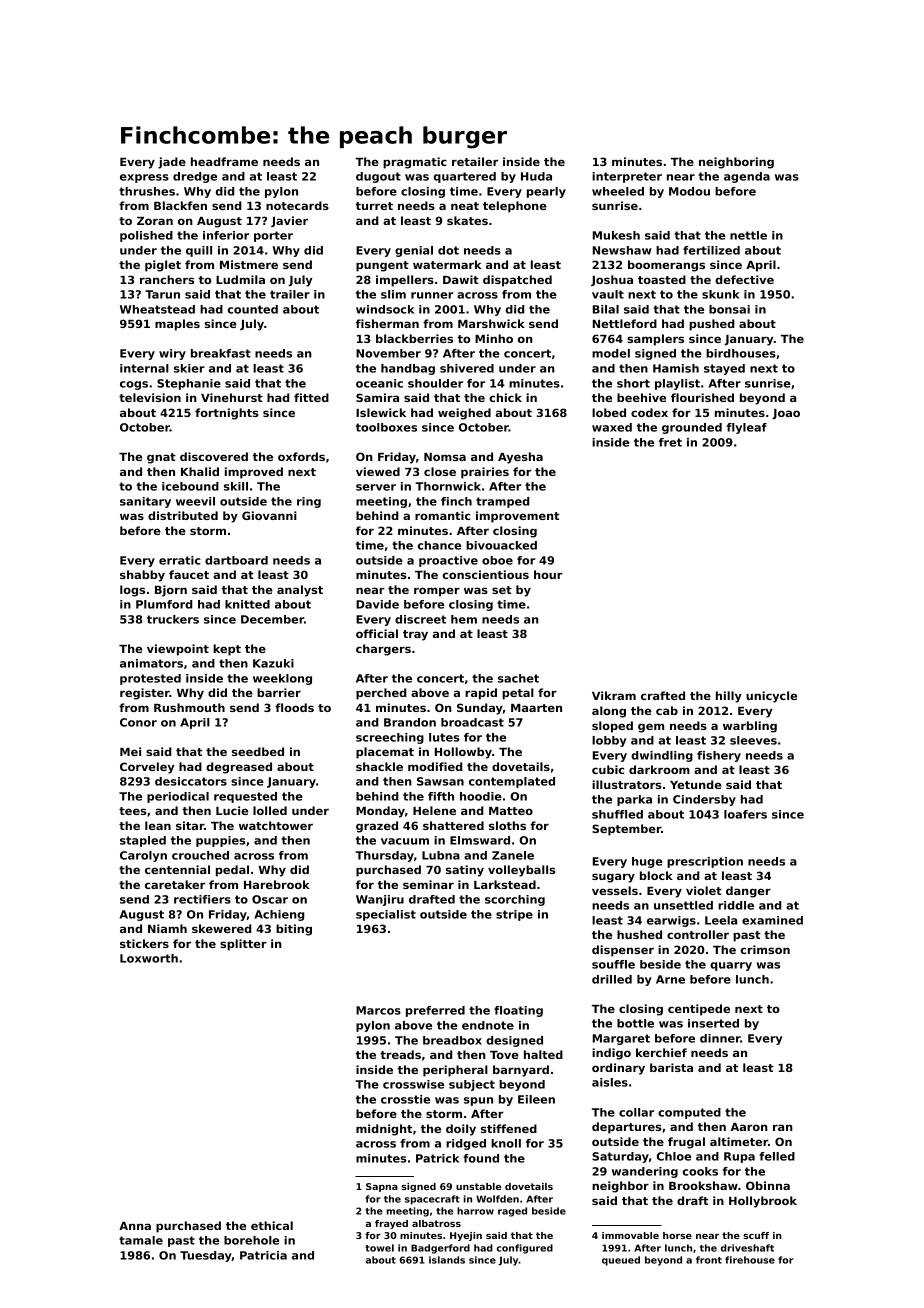 The image size is (924, 1308). What do you see at coordinates (245, 797) in the screenshot?
I see `requested` at bounding box center [245, 797].
